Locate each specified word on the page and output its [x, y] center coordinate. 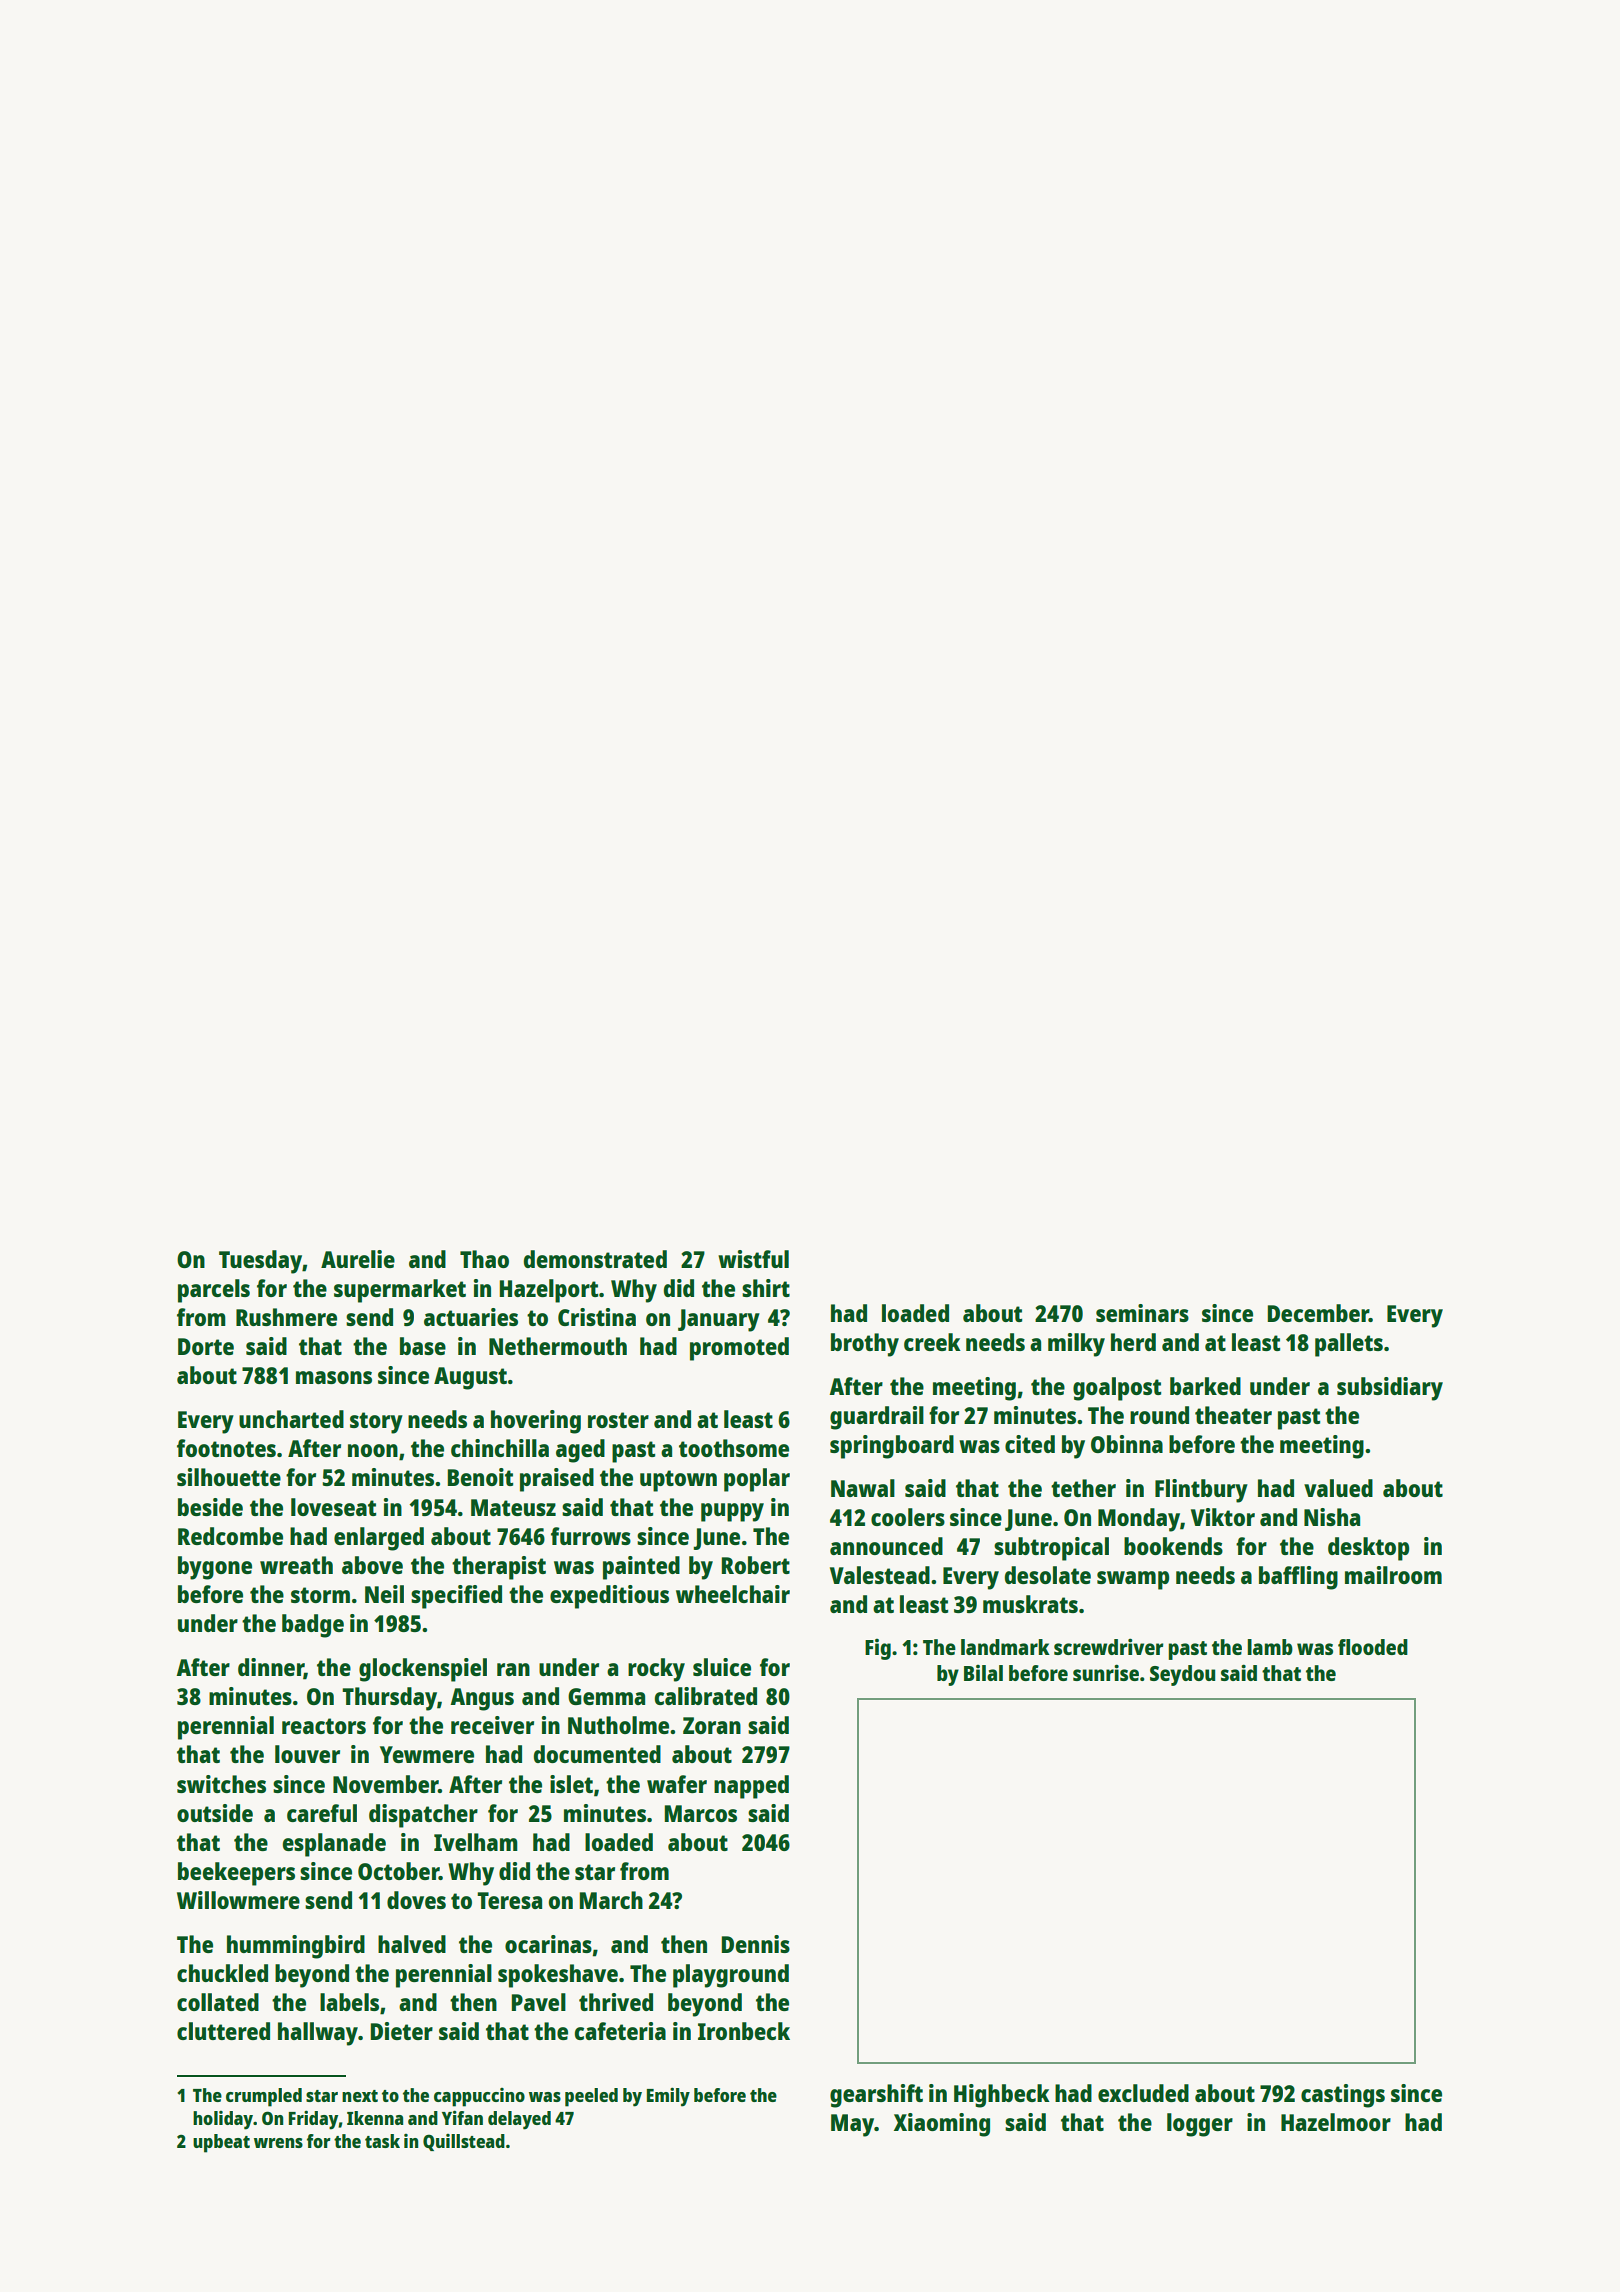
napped [751, 1787]
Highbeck [1002, 2096]
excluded [1143, 2093]
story [376, 1423]
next [360, 2096]
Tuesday [260, 1262]
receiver [492, 1725]
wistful [753, 1259]
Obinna [1127, 1444]
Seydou [1182, 1675]
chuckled [222, 1973]
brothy [865, 1345]
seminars [1142, 1313]
